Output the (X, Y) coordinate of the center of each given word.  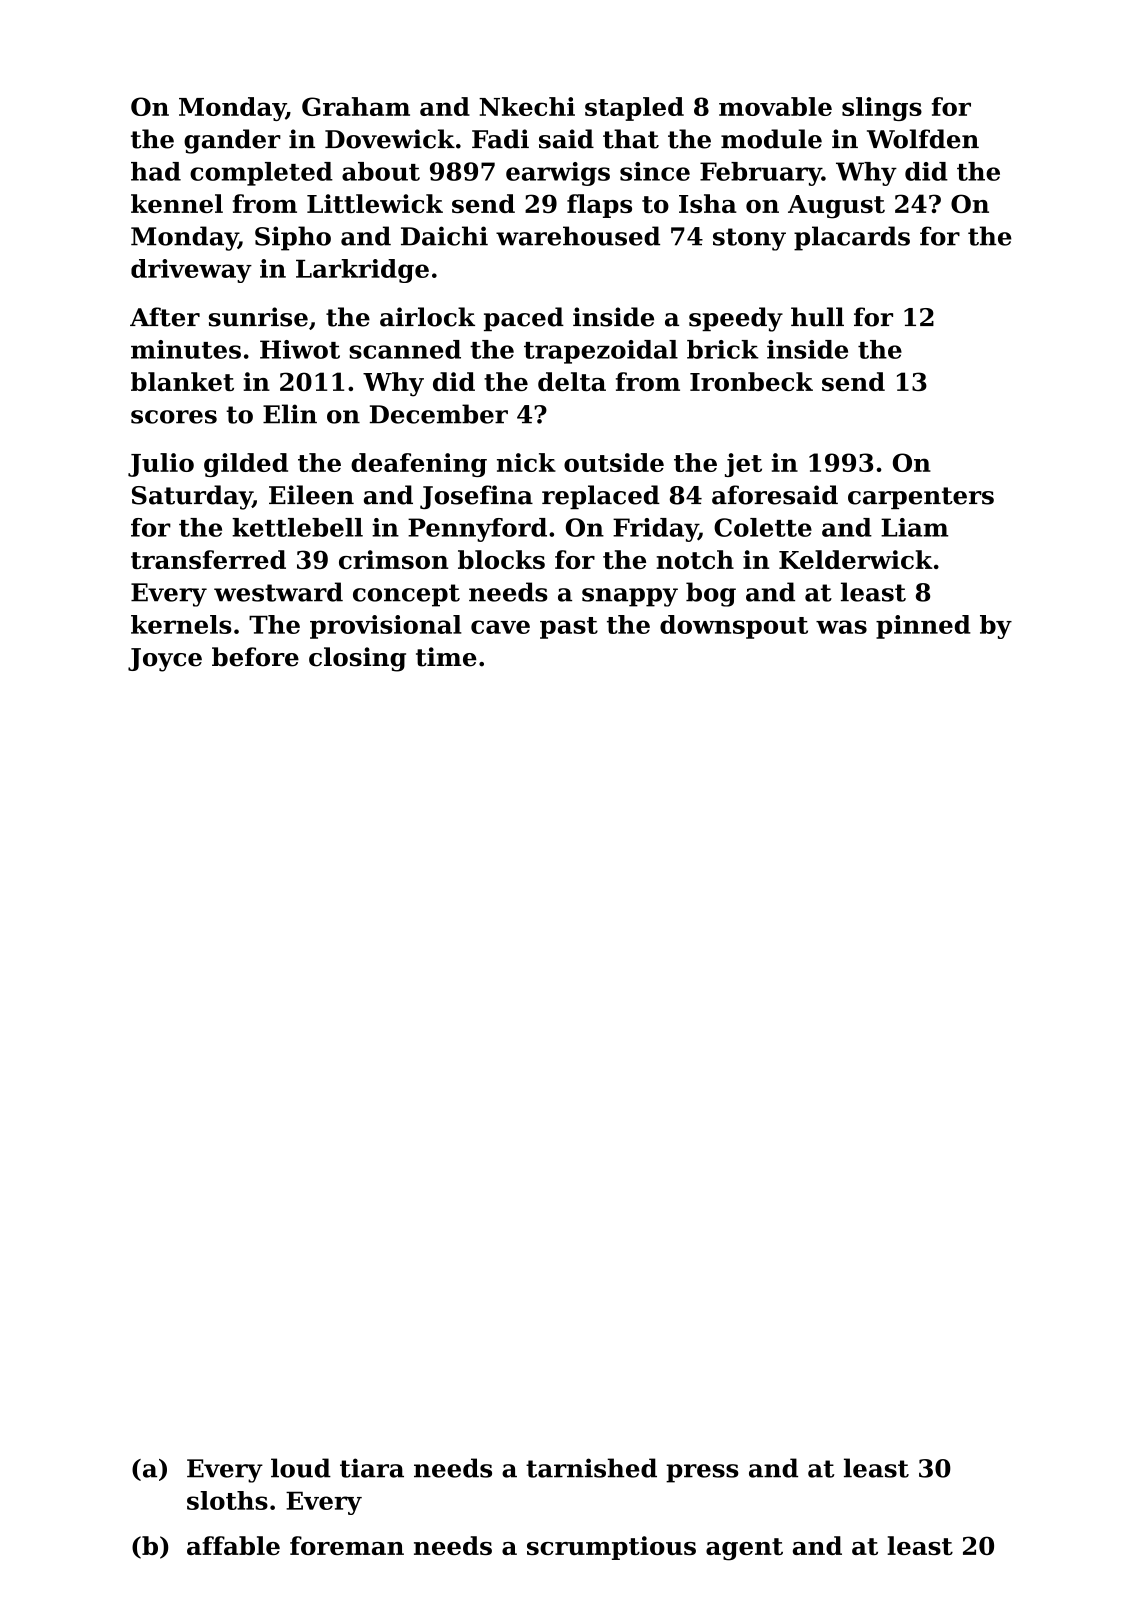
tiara (372, 1468)
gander (232, 141)
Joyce (165, 660)
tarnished (591, 1468)
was (841, 627)
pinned (923, 627)
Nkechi (527, 106)
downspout (734, 627)
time (446, 657)
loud (301, 1468)
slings (882, 109)
